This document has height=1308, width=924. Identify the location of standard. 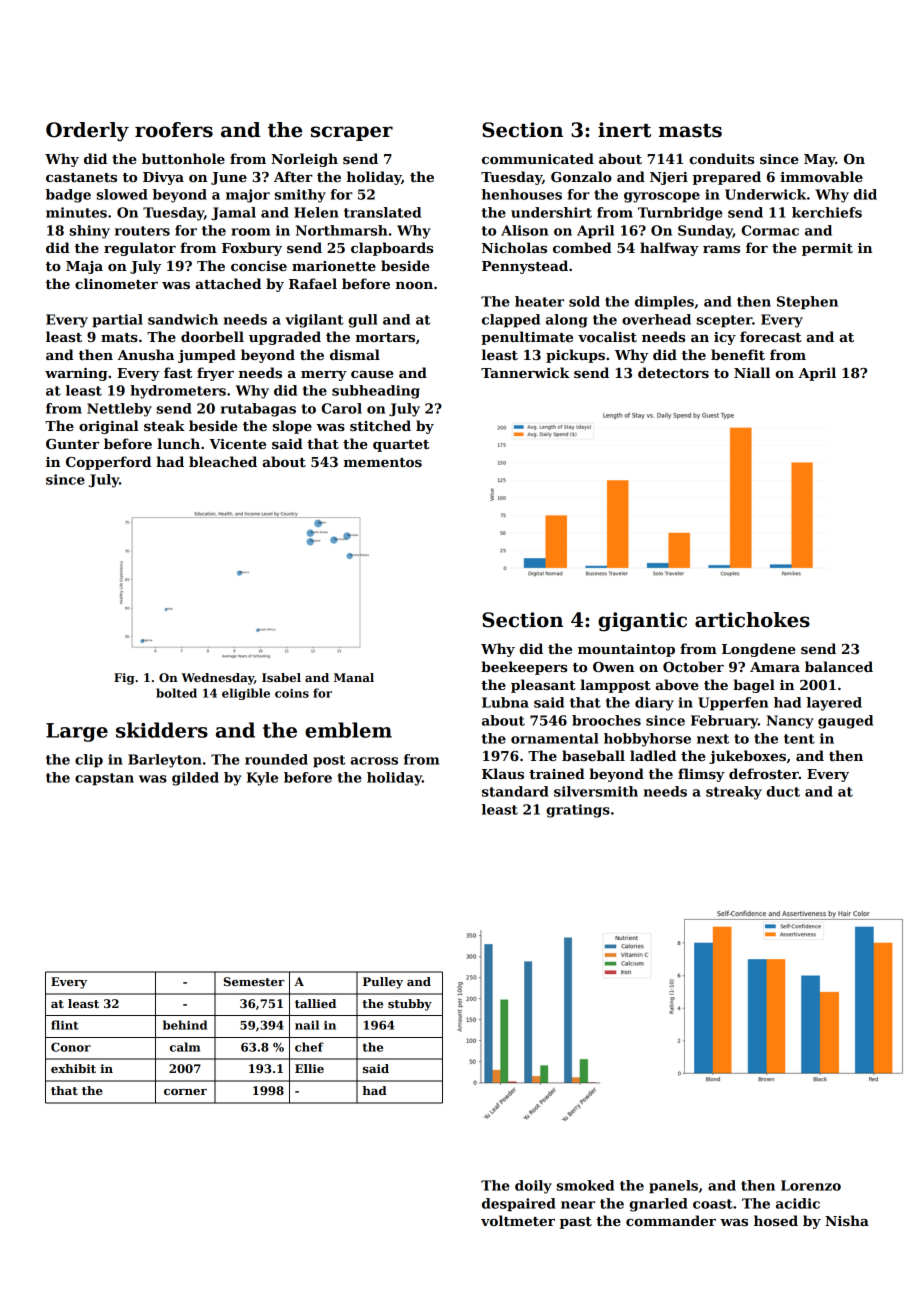
(515, 791).
